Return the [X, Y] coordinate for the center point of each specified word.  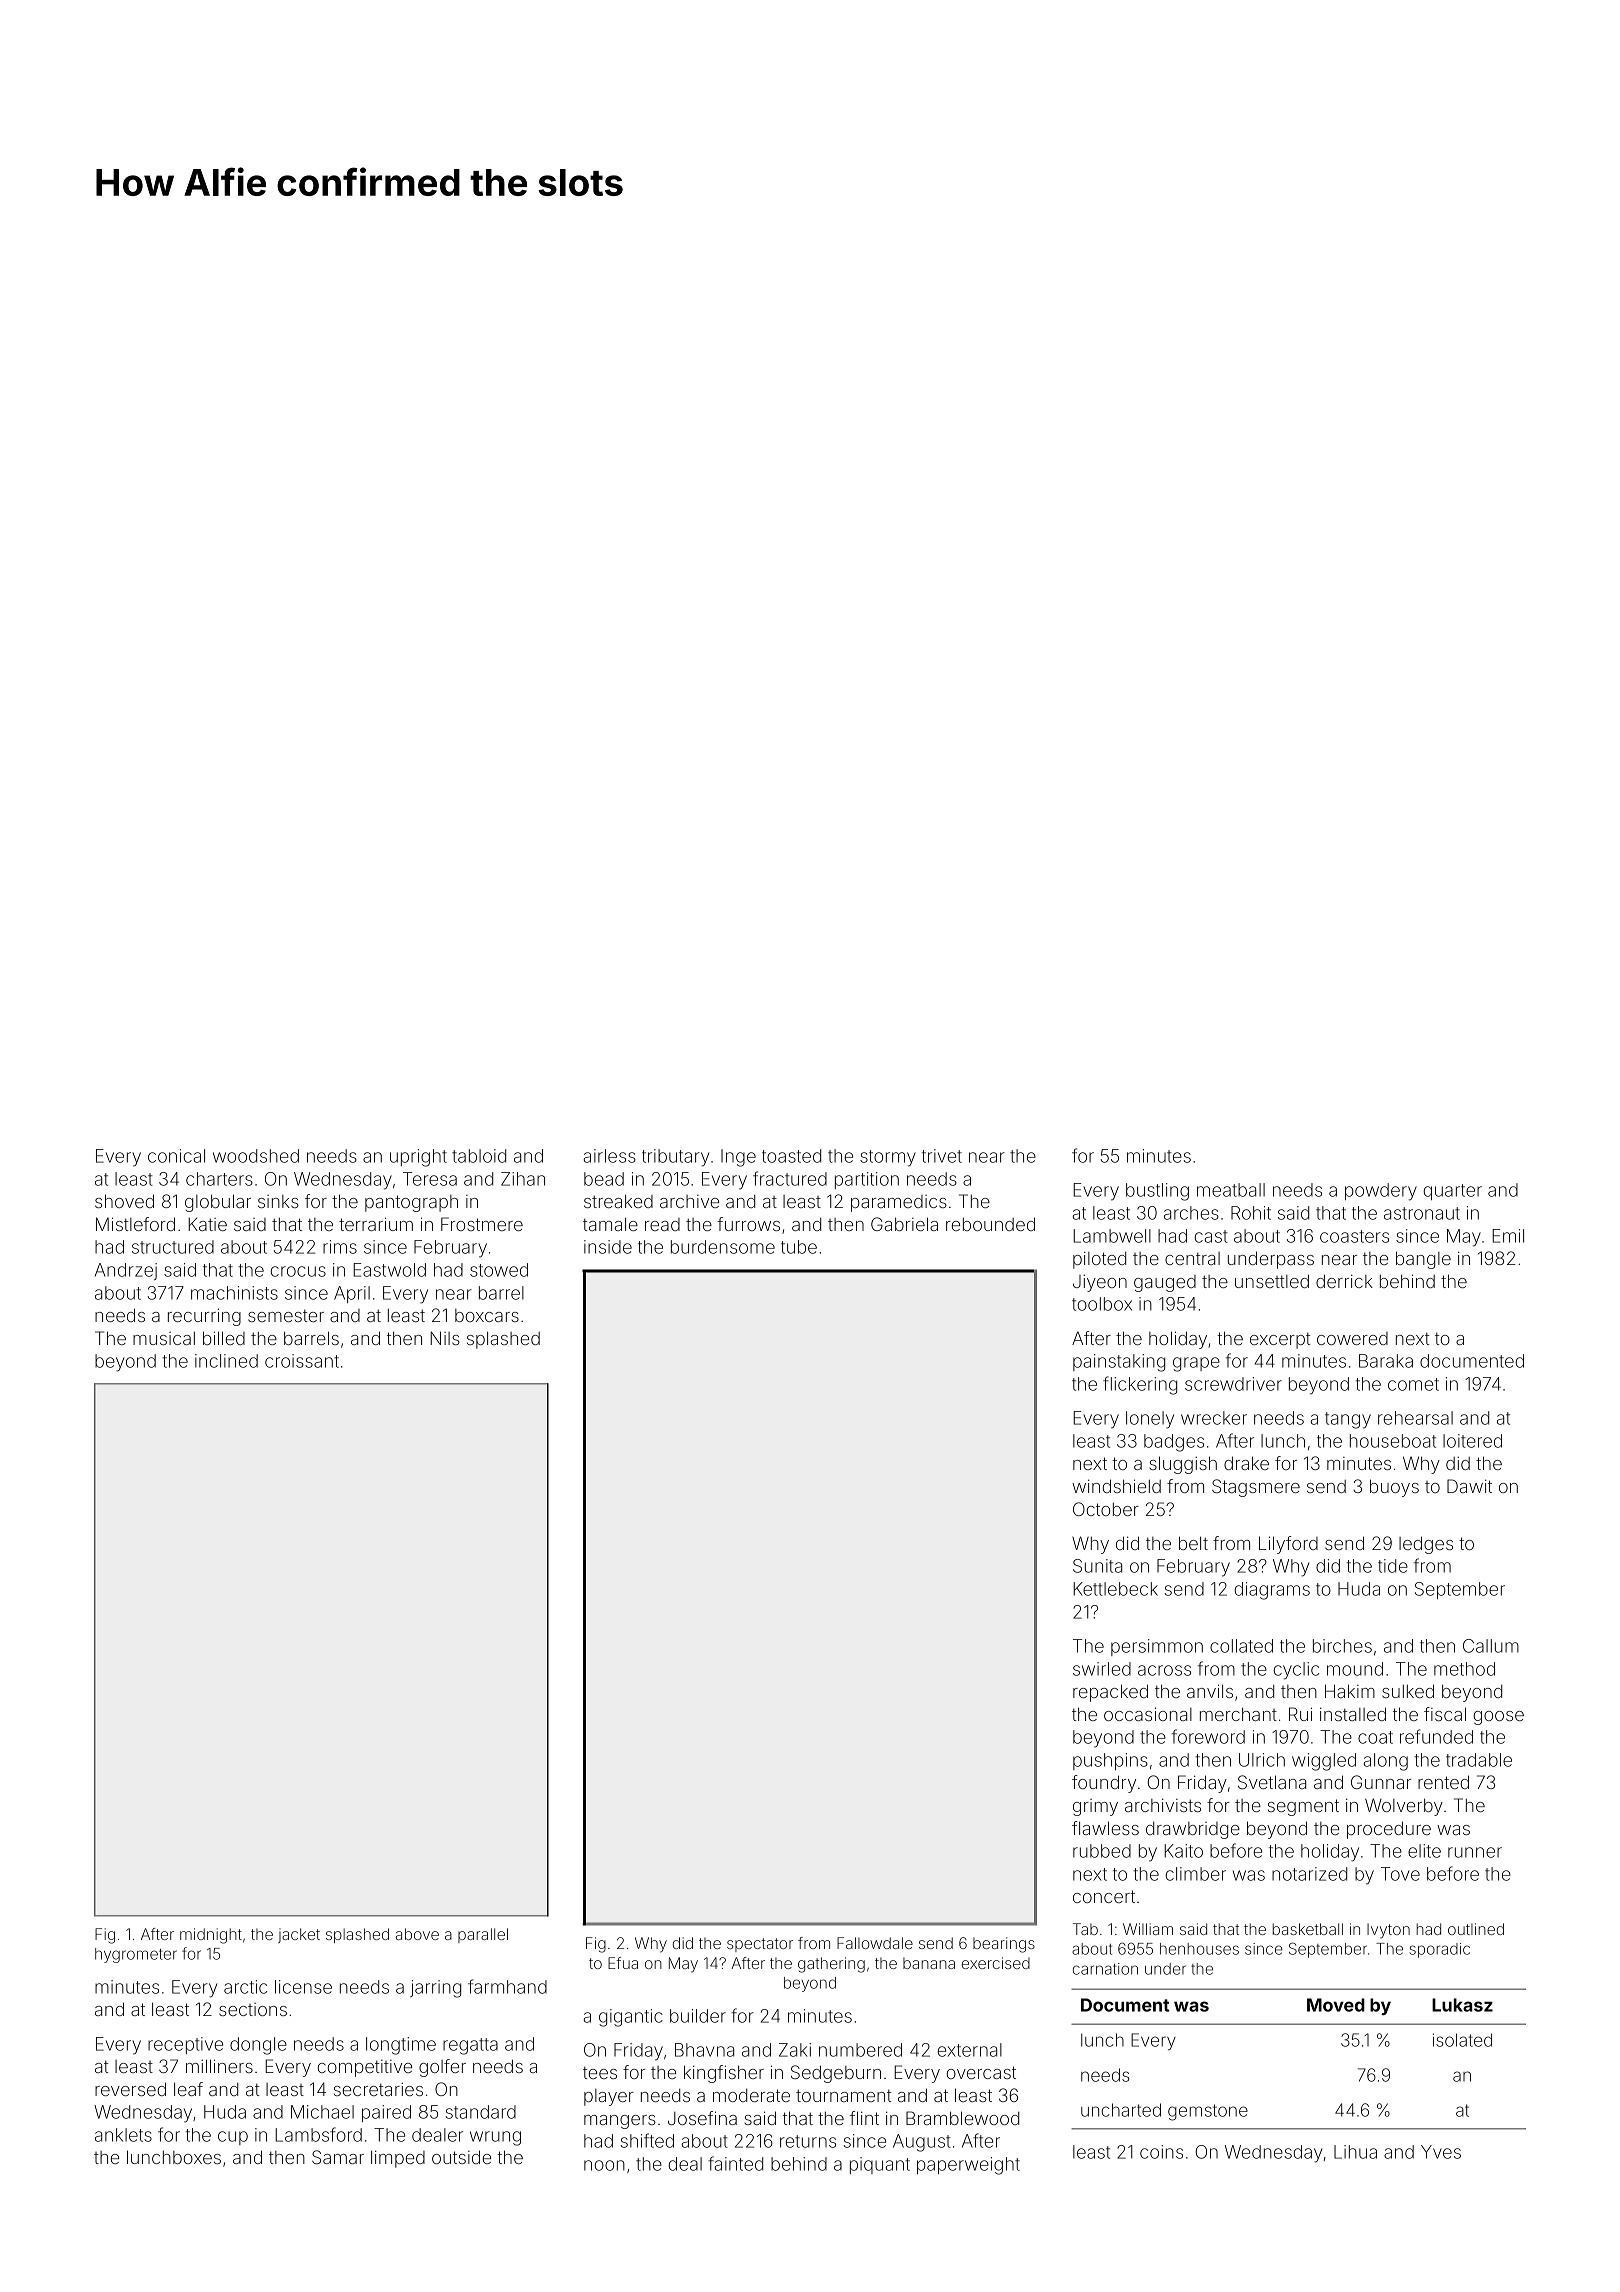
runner [1475, 1852]
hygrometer [136, 1955]
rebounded [990, 1224]
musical [164, 1338]
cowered [1352, 1338]
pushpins [1110, 1761]
